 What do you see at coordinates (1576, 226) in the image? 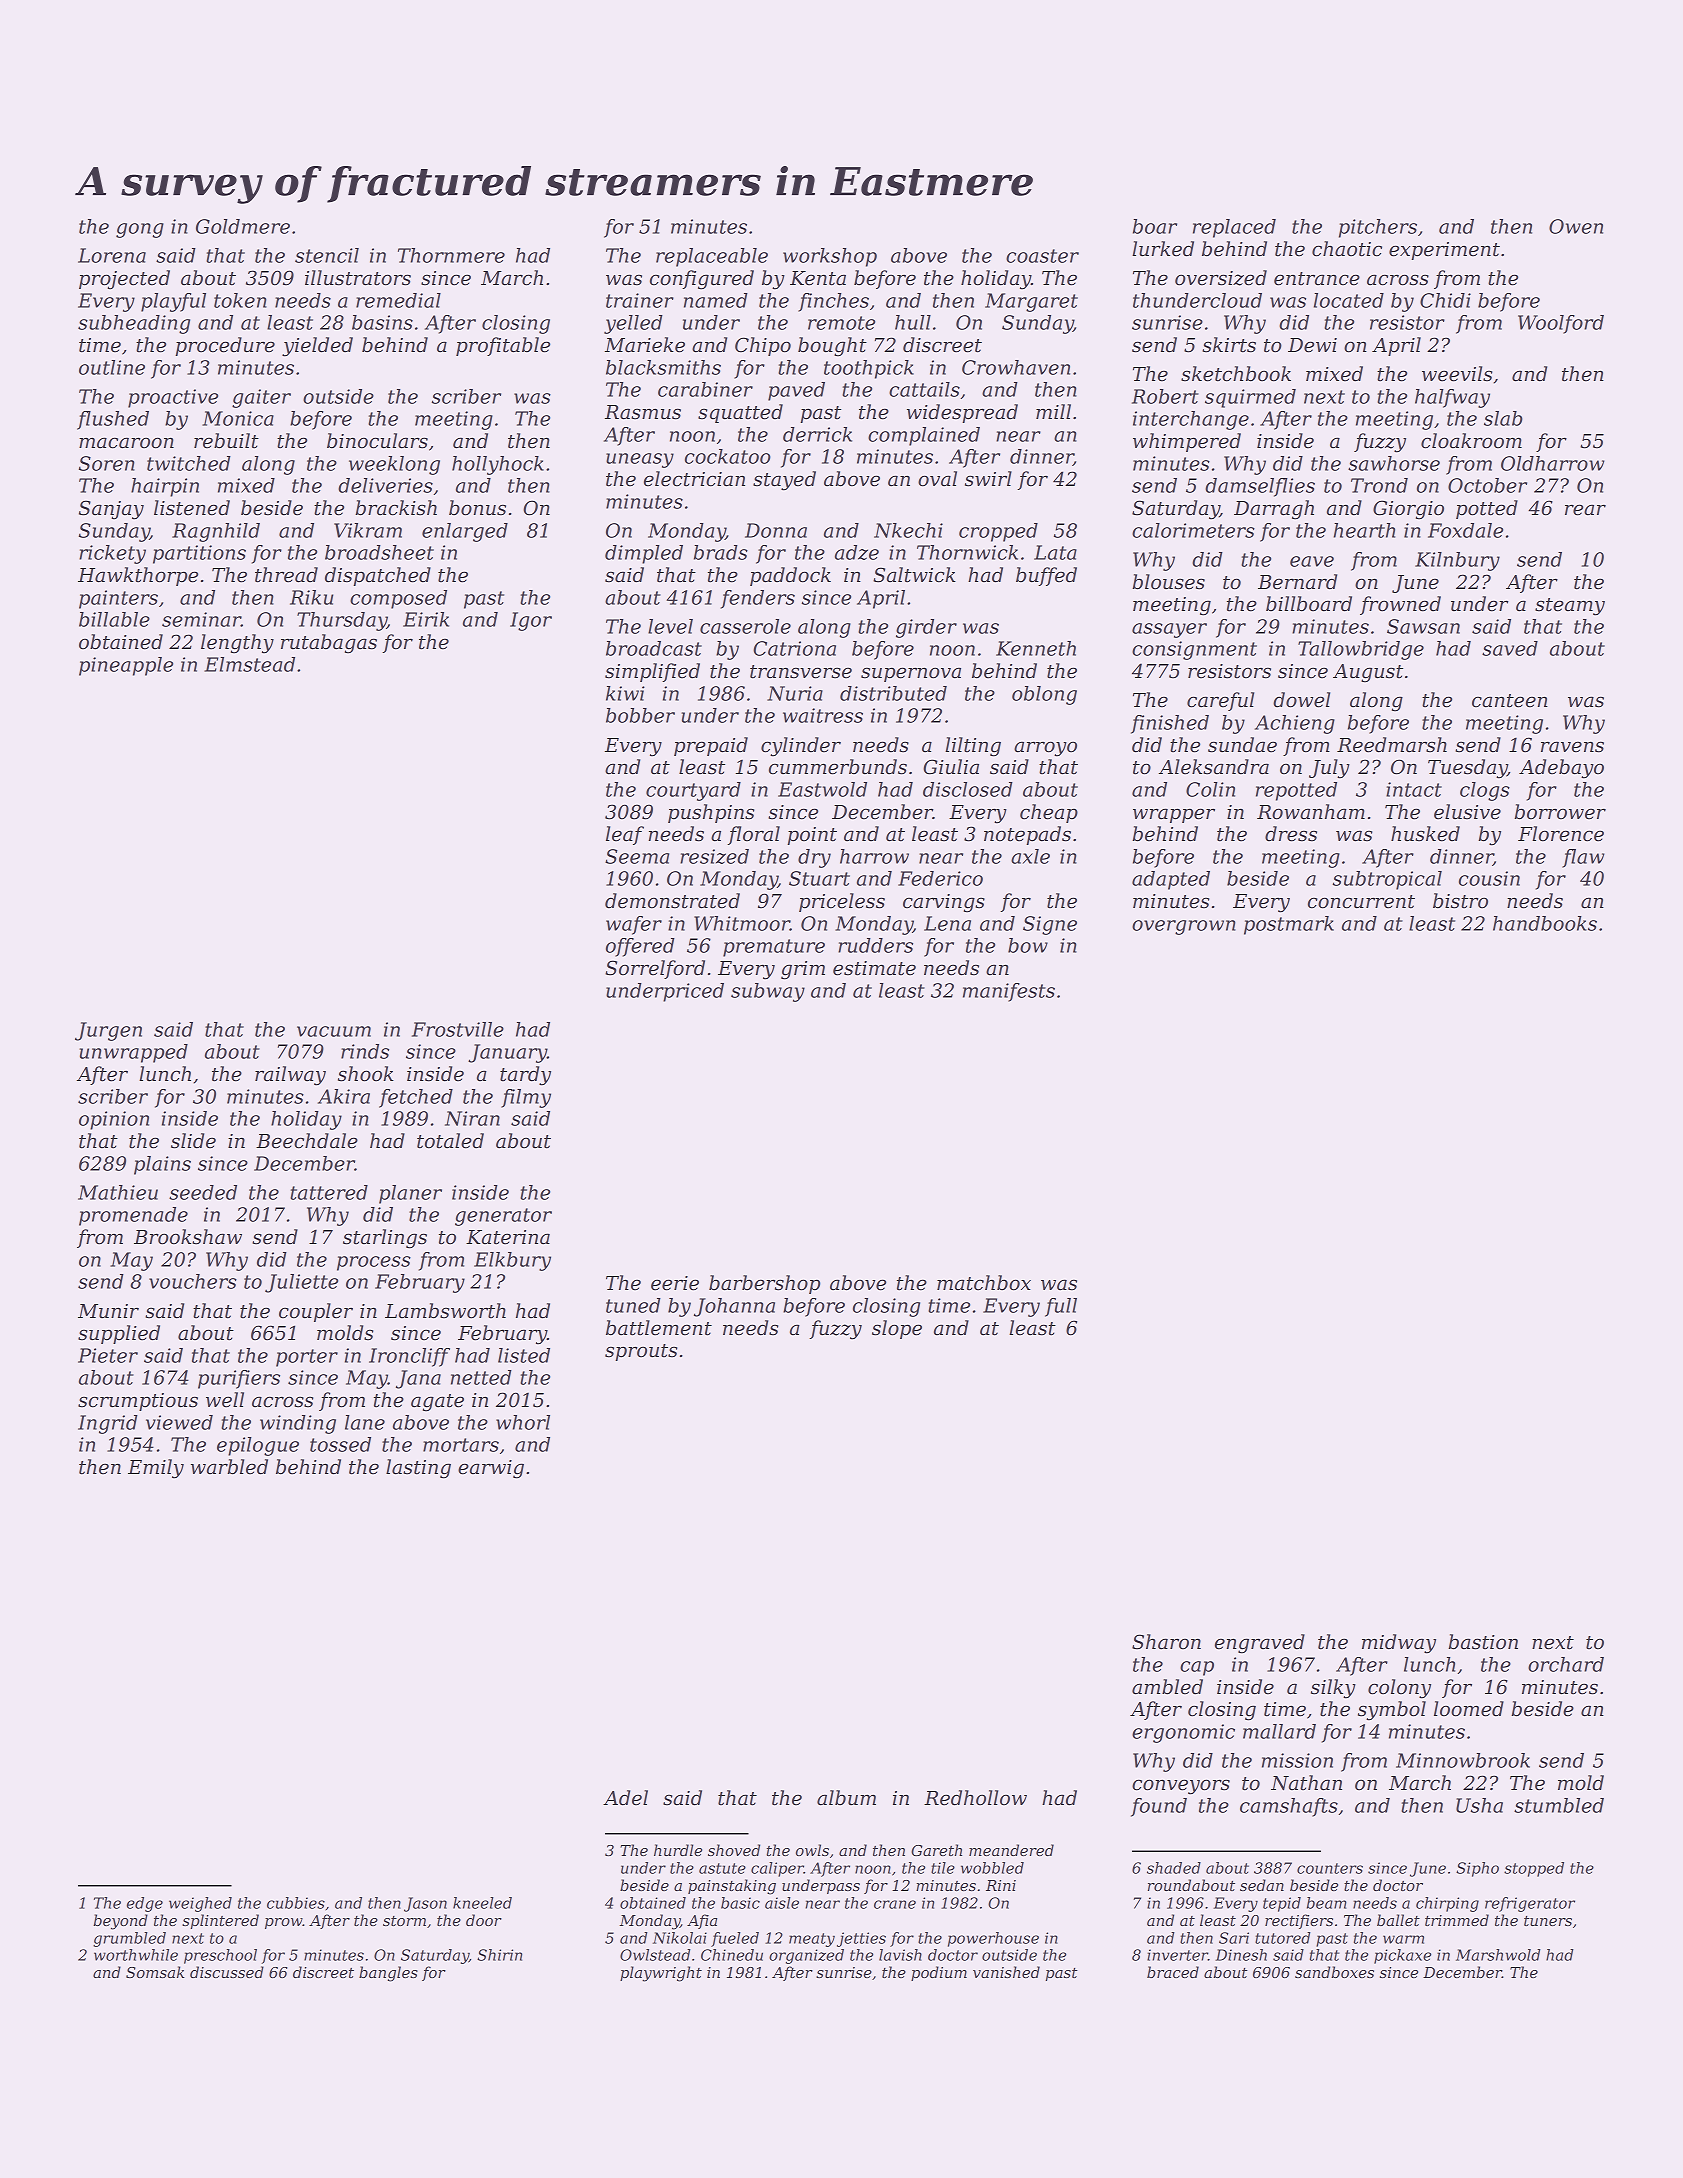
I see `Owen` at bounding box center [1576, 226].
